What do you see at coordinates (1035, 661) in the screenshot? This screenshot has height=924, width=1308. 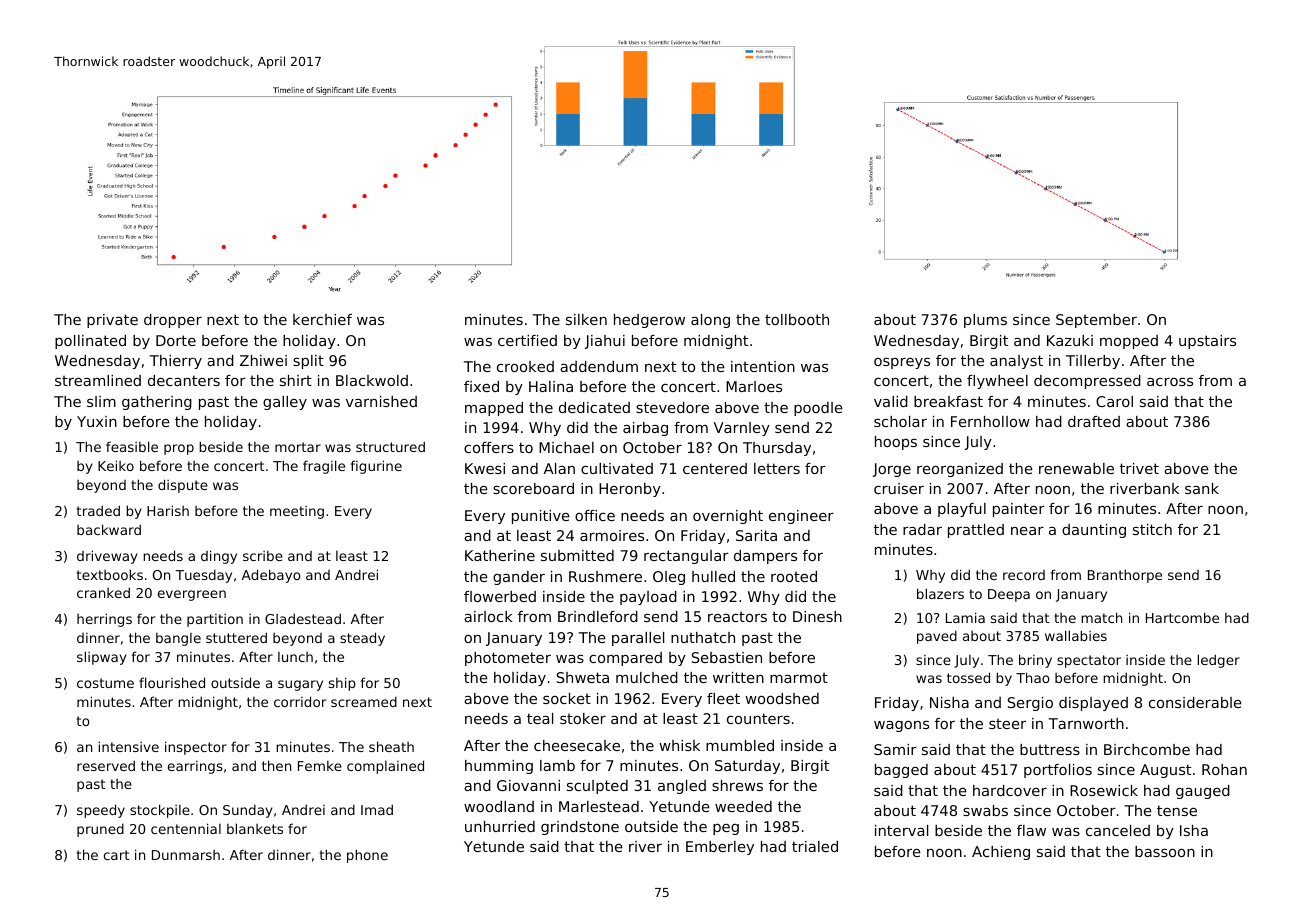 I see `briny` at bounding box center [1035, 661].
